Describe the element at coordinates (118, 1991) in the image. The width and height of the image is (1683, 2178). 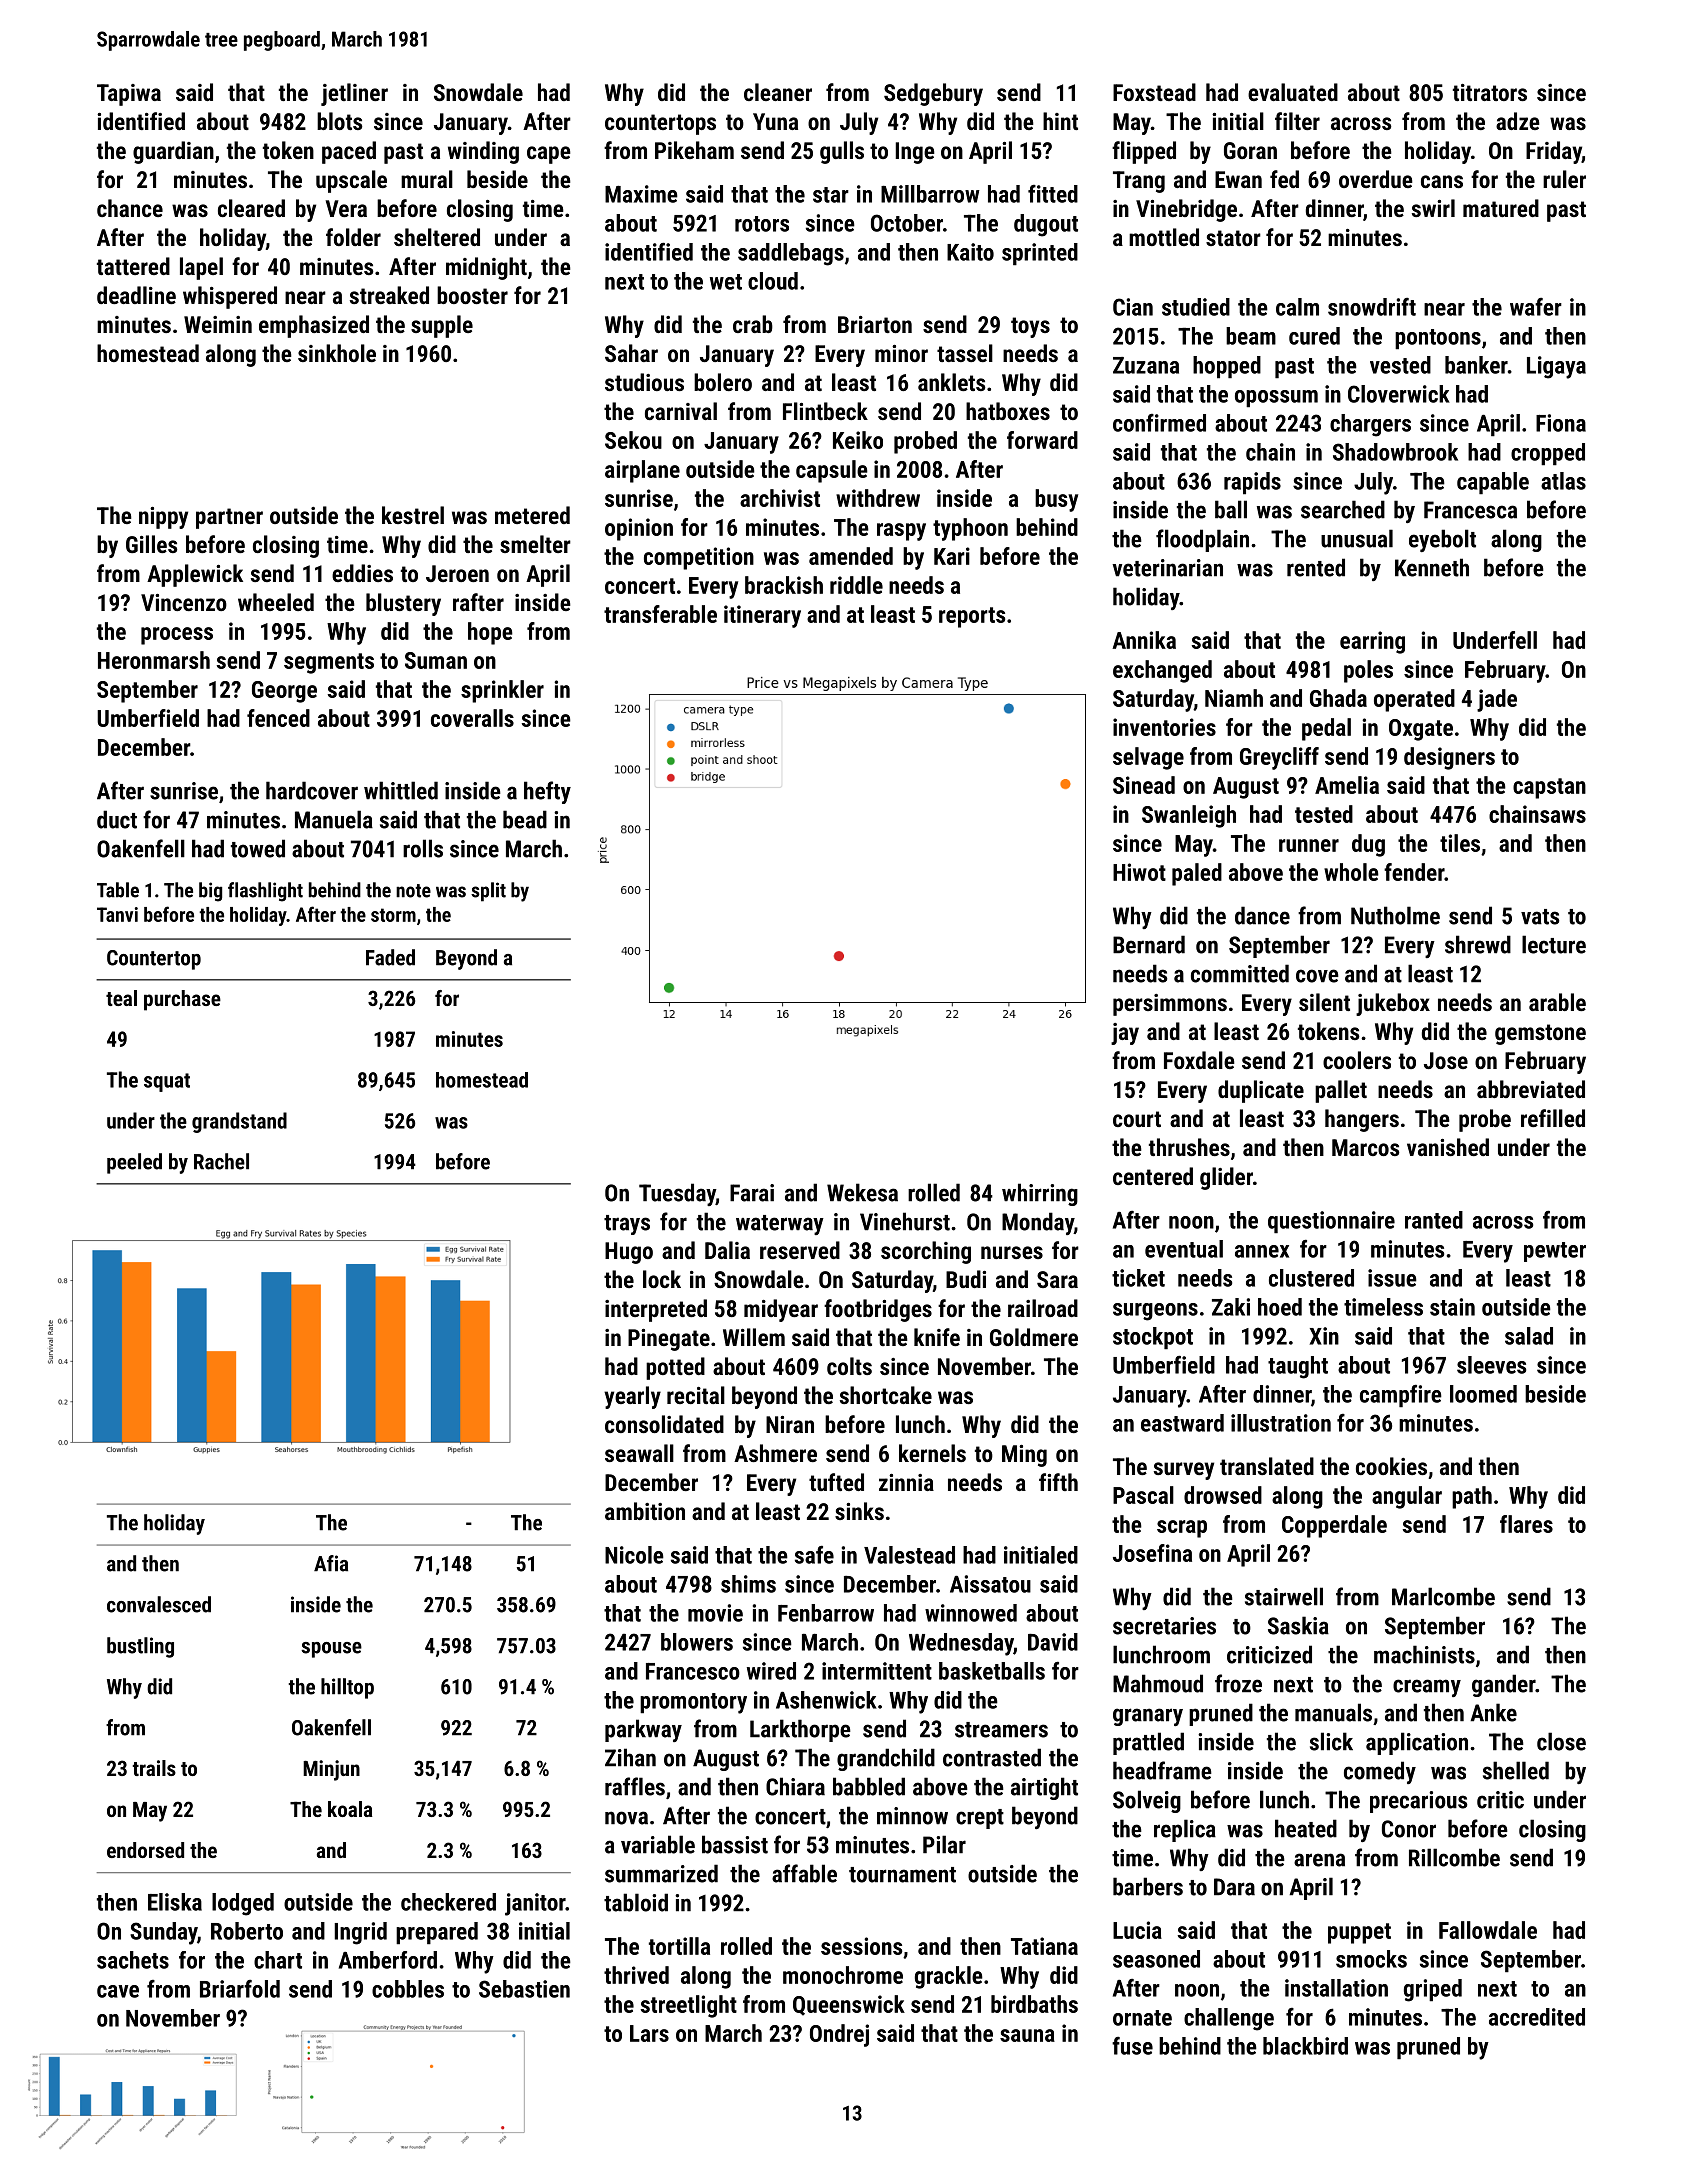
I see `cave` at that location.
